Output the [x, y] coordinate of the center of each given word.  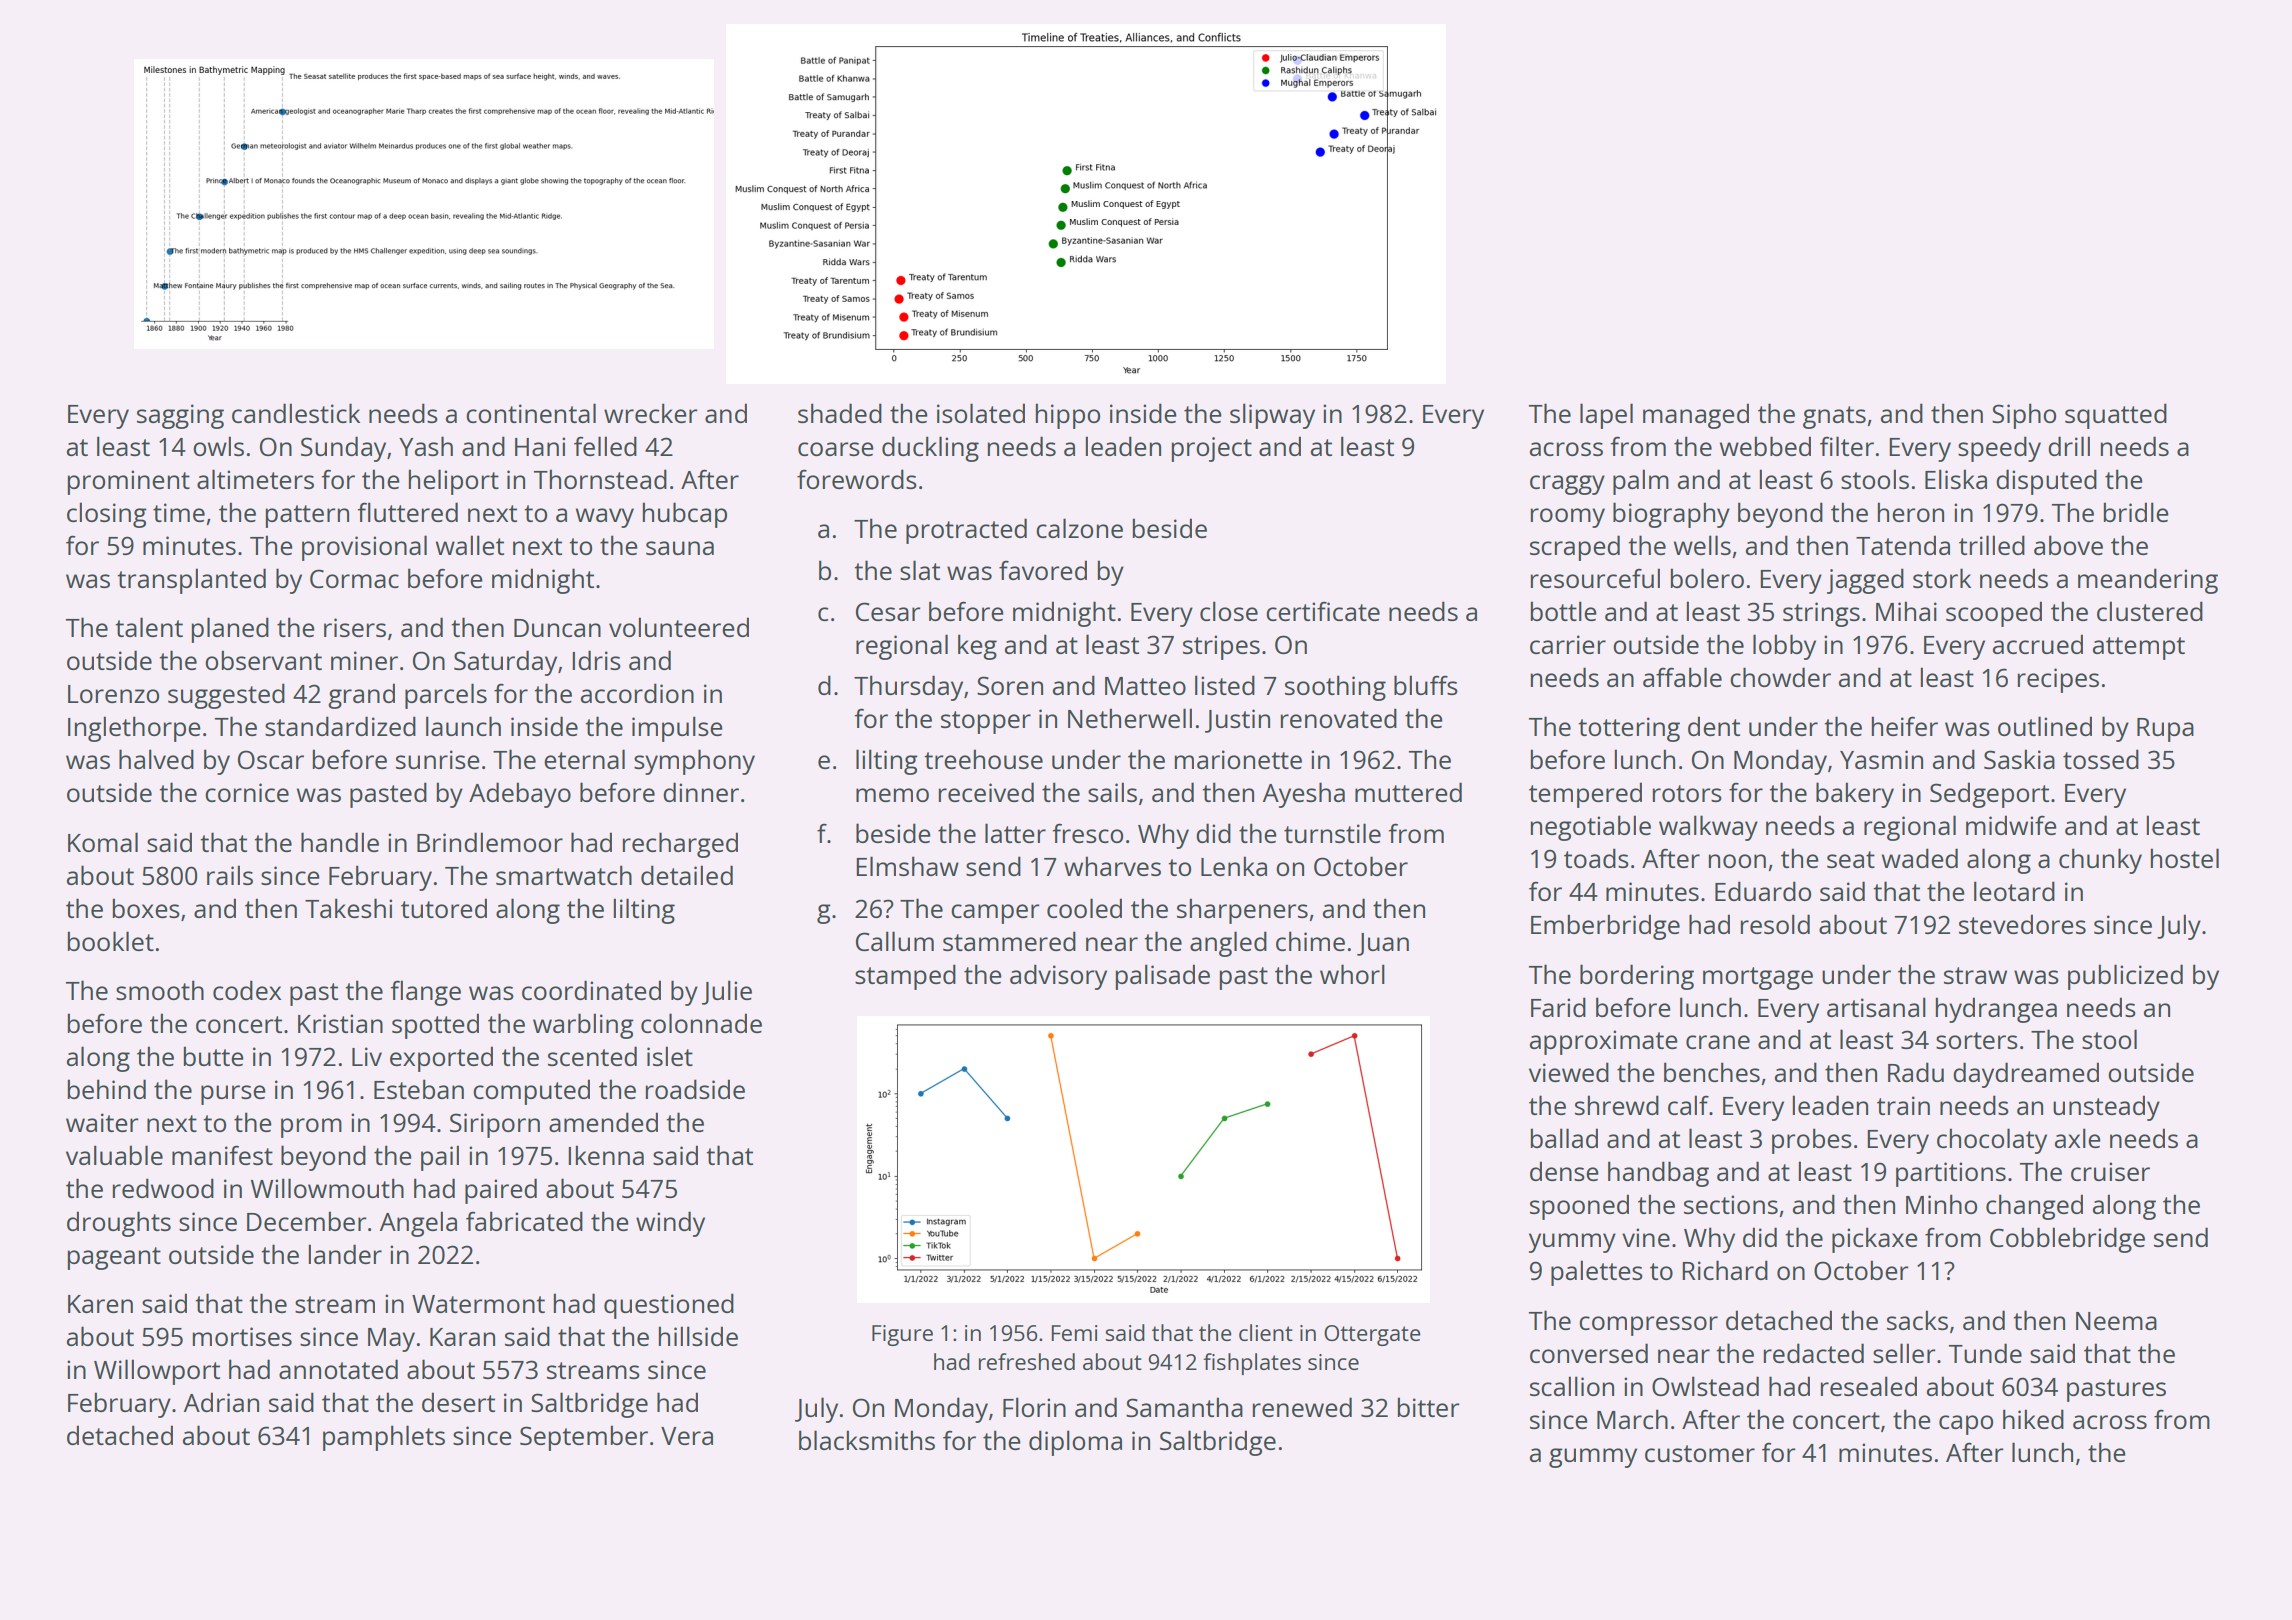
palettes [1597, 1273]
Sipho [2024, 416]
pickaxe [1875, 1240]
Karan [462, 1337]
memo [892, 795]
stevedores [2022, 924]
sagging [180, 416]
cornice [247, 792]
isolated [981, 413]
